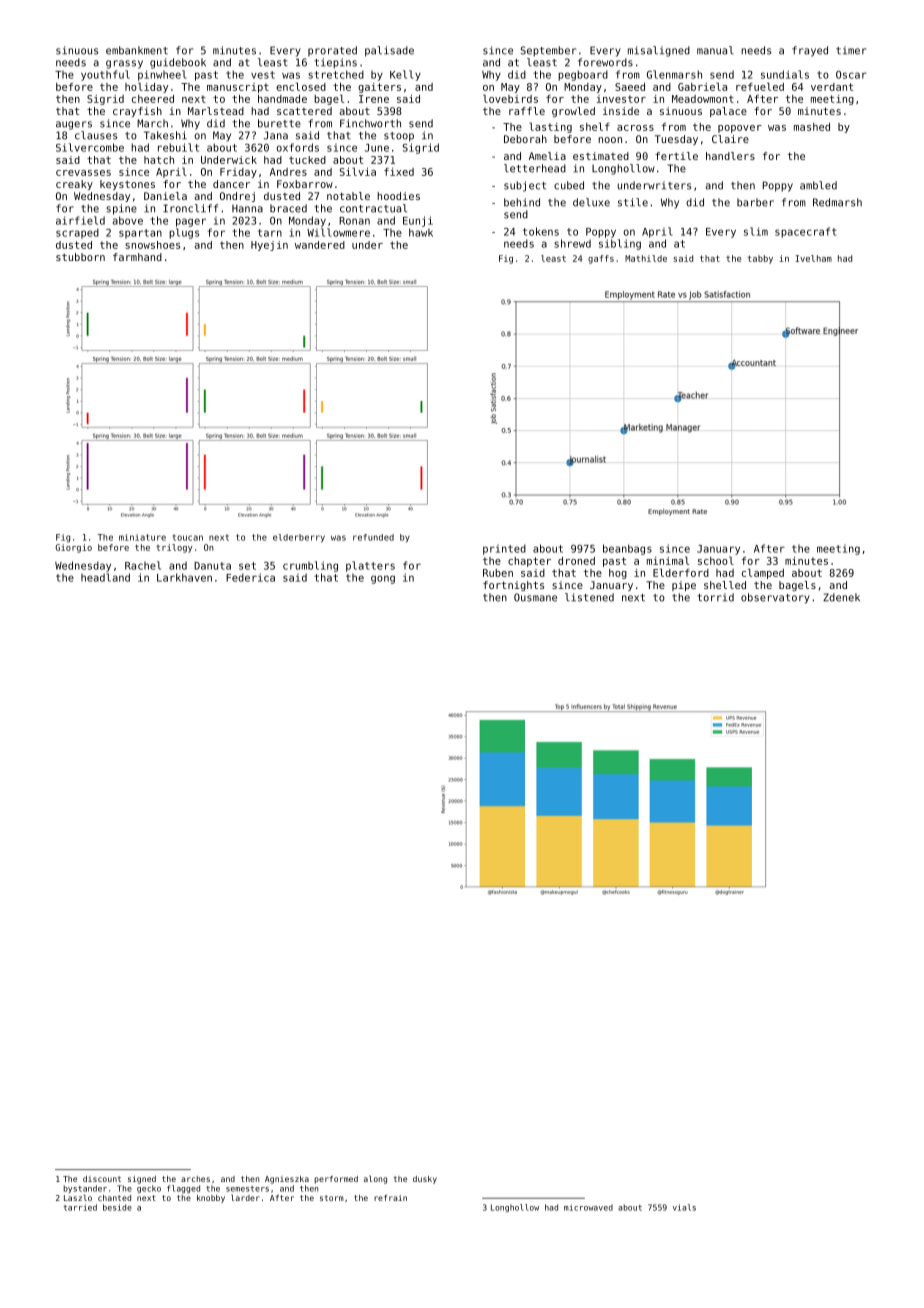  Describe the element at coordinates (716, 560) in the screenshot. I see `school` at that location.
